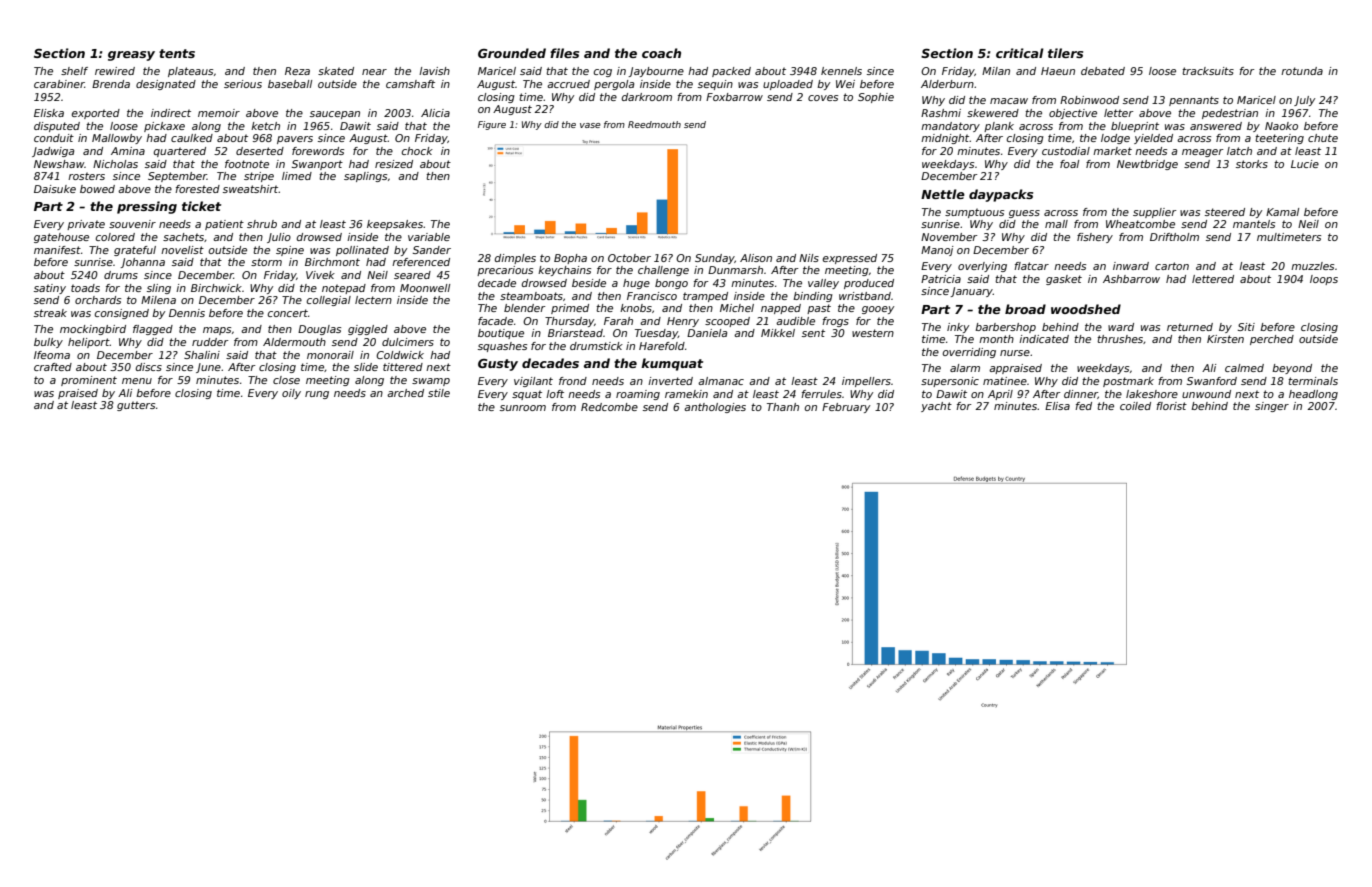 Image resolution: width=1372 pixels, height=887 pixels. Describe the element at coordinates (756, 258) in the page. I see `Alison` at that location.
